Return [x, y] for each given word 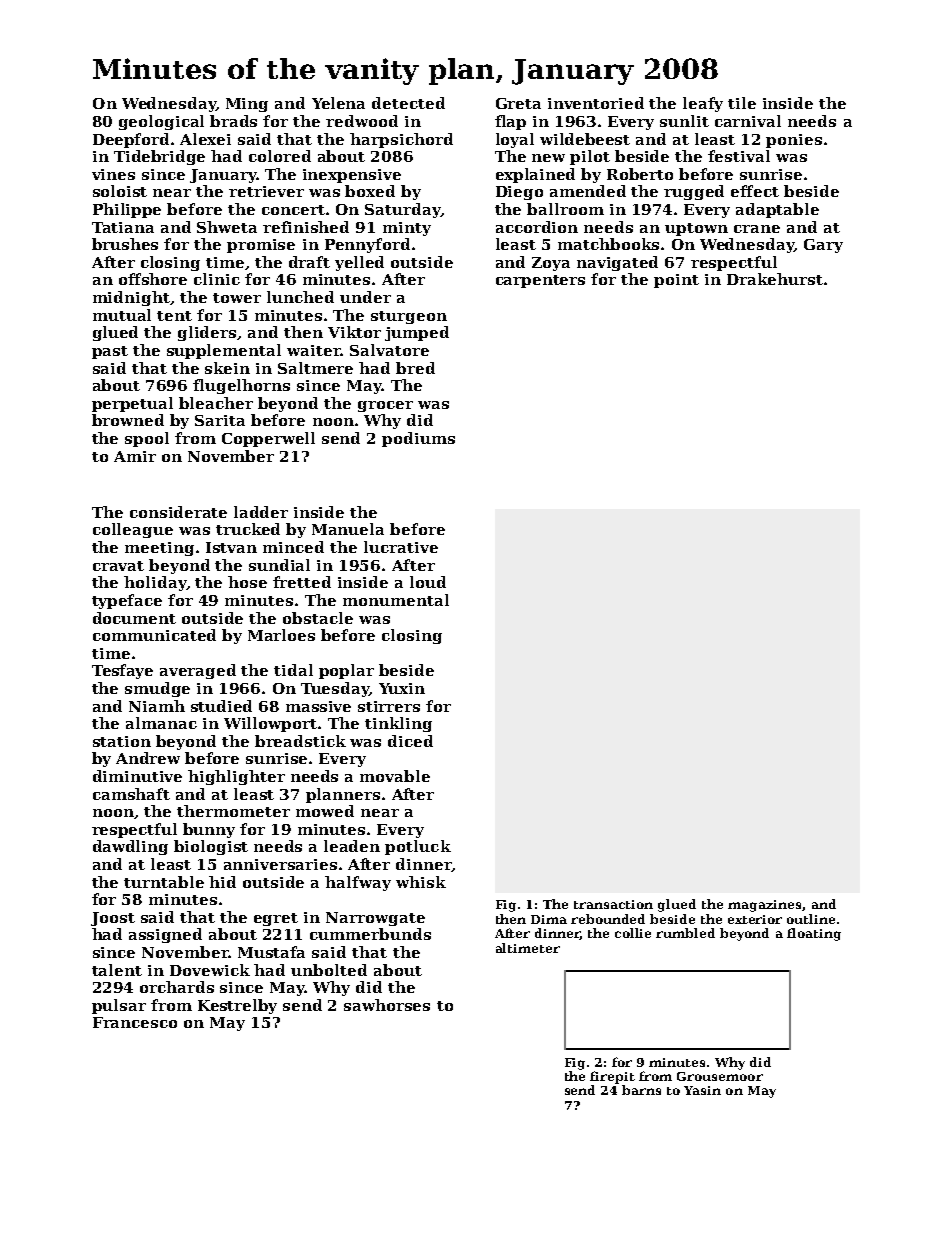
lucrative [401, 547]
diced [410, 741]
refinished [306, 227]
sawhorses [387, 1005]
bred [415, 368]
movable [395, 776]
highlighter [236, 777]
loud [428, 582]
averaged [198, 671]
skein [227, 368]
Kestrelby [237, 1006]
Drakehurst [775, 279]
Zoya [551, 264]
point [676, 281]
